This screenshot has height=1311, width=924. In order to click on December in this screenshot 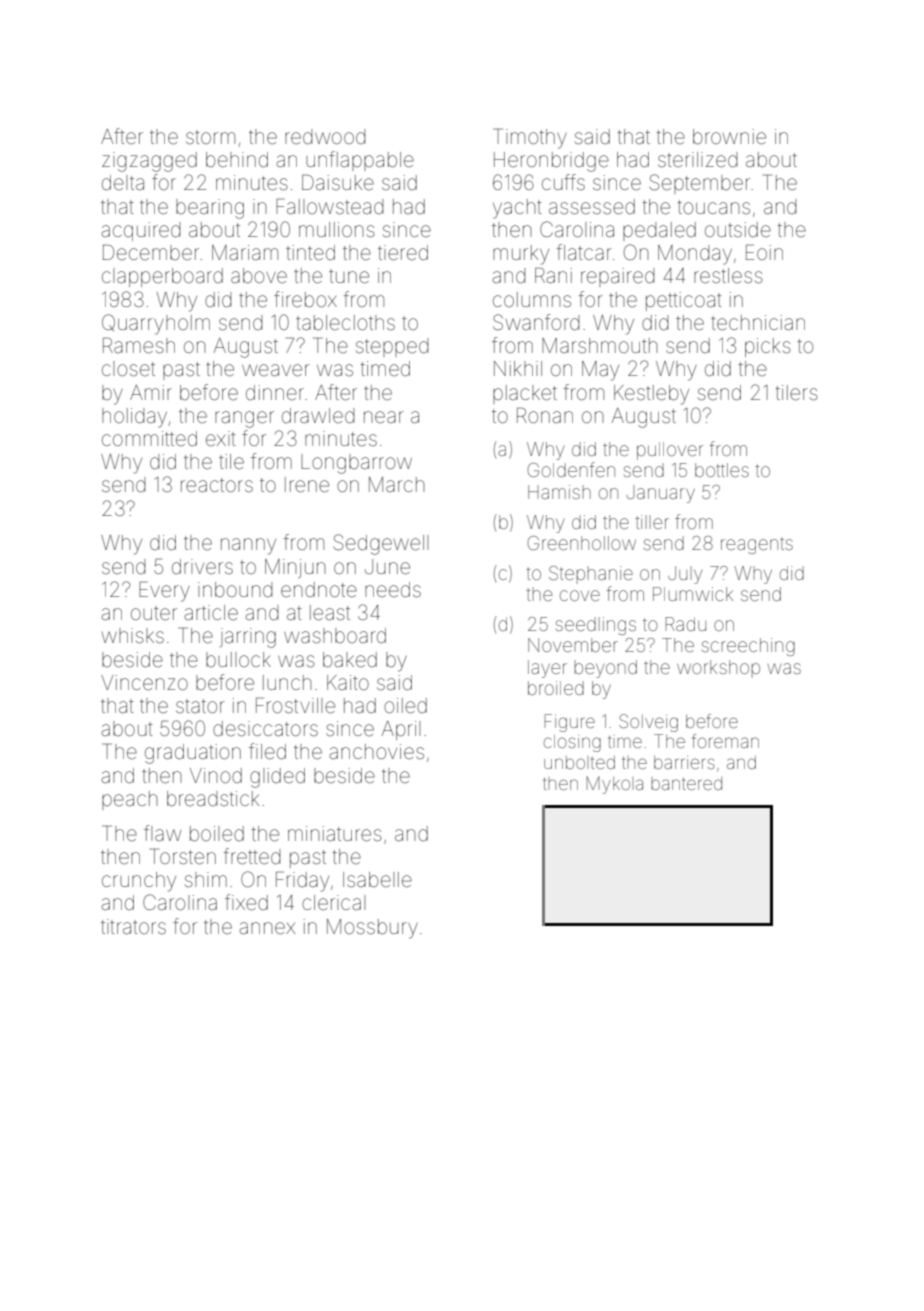, I will do `click(151, 252)`.
